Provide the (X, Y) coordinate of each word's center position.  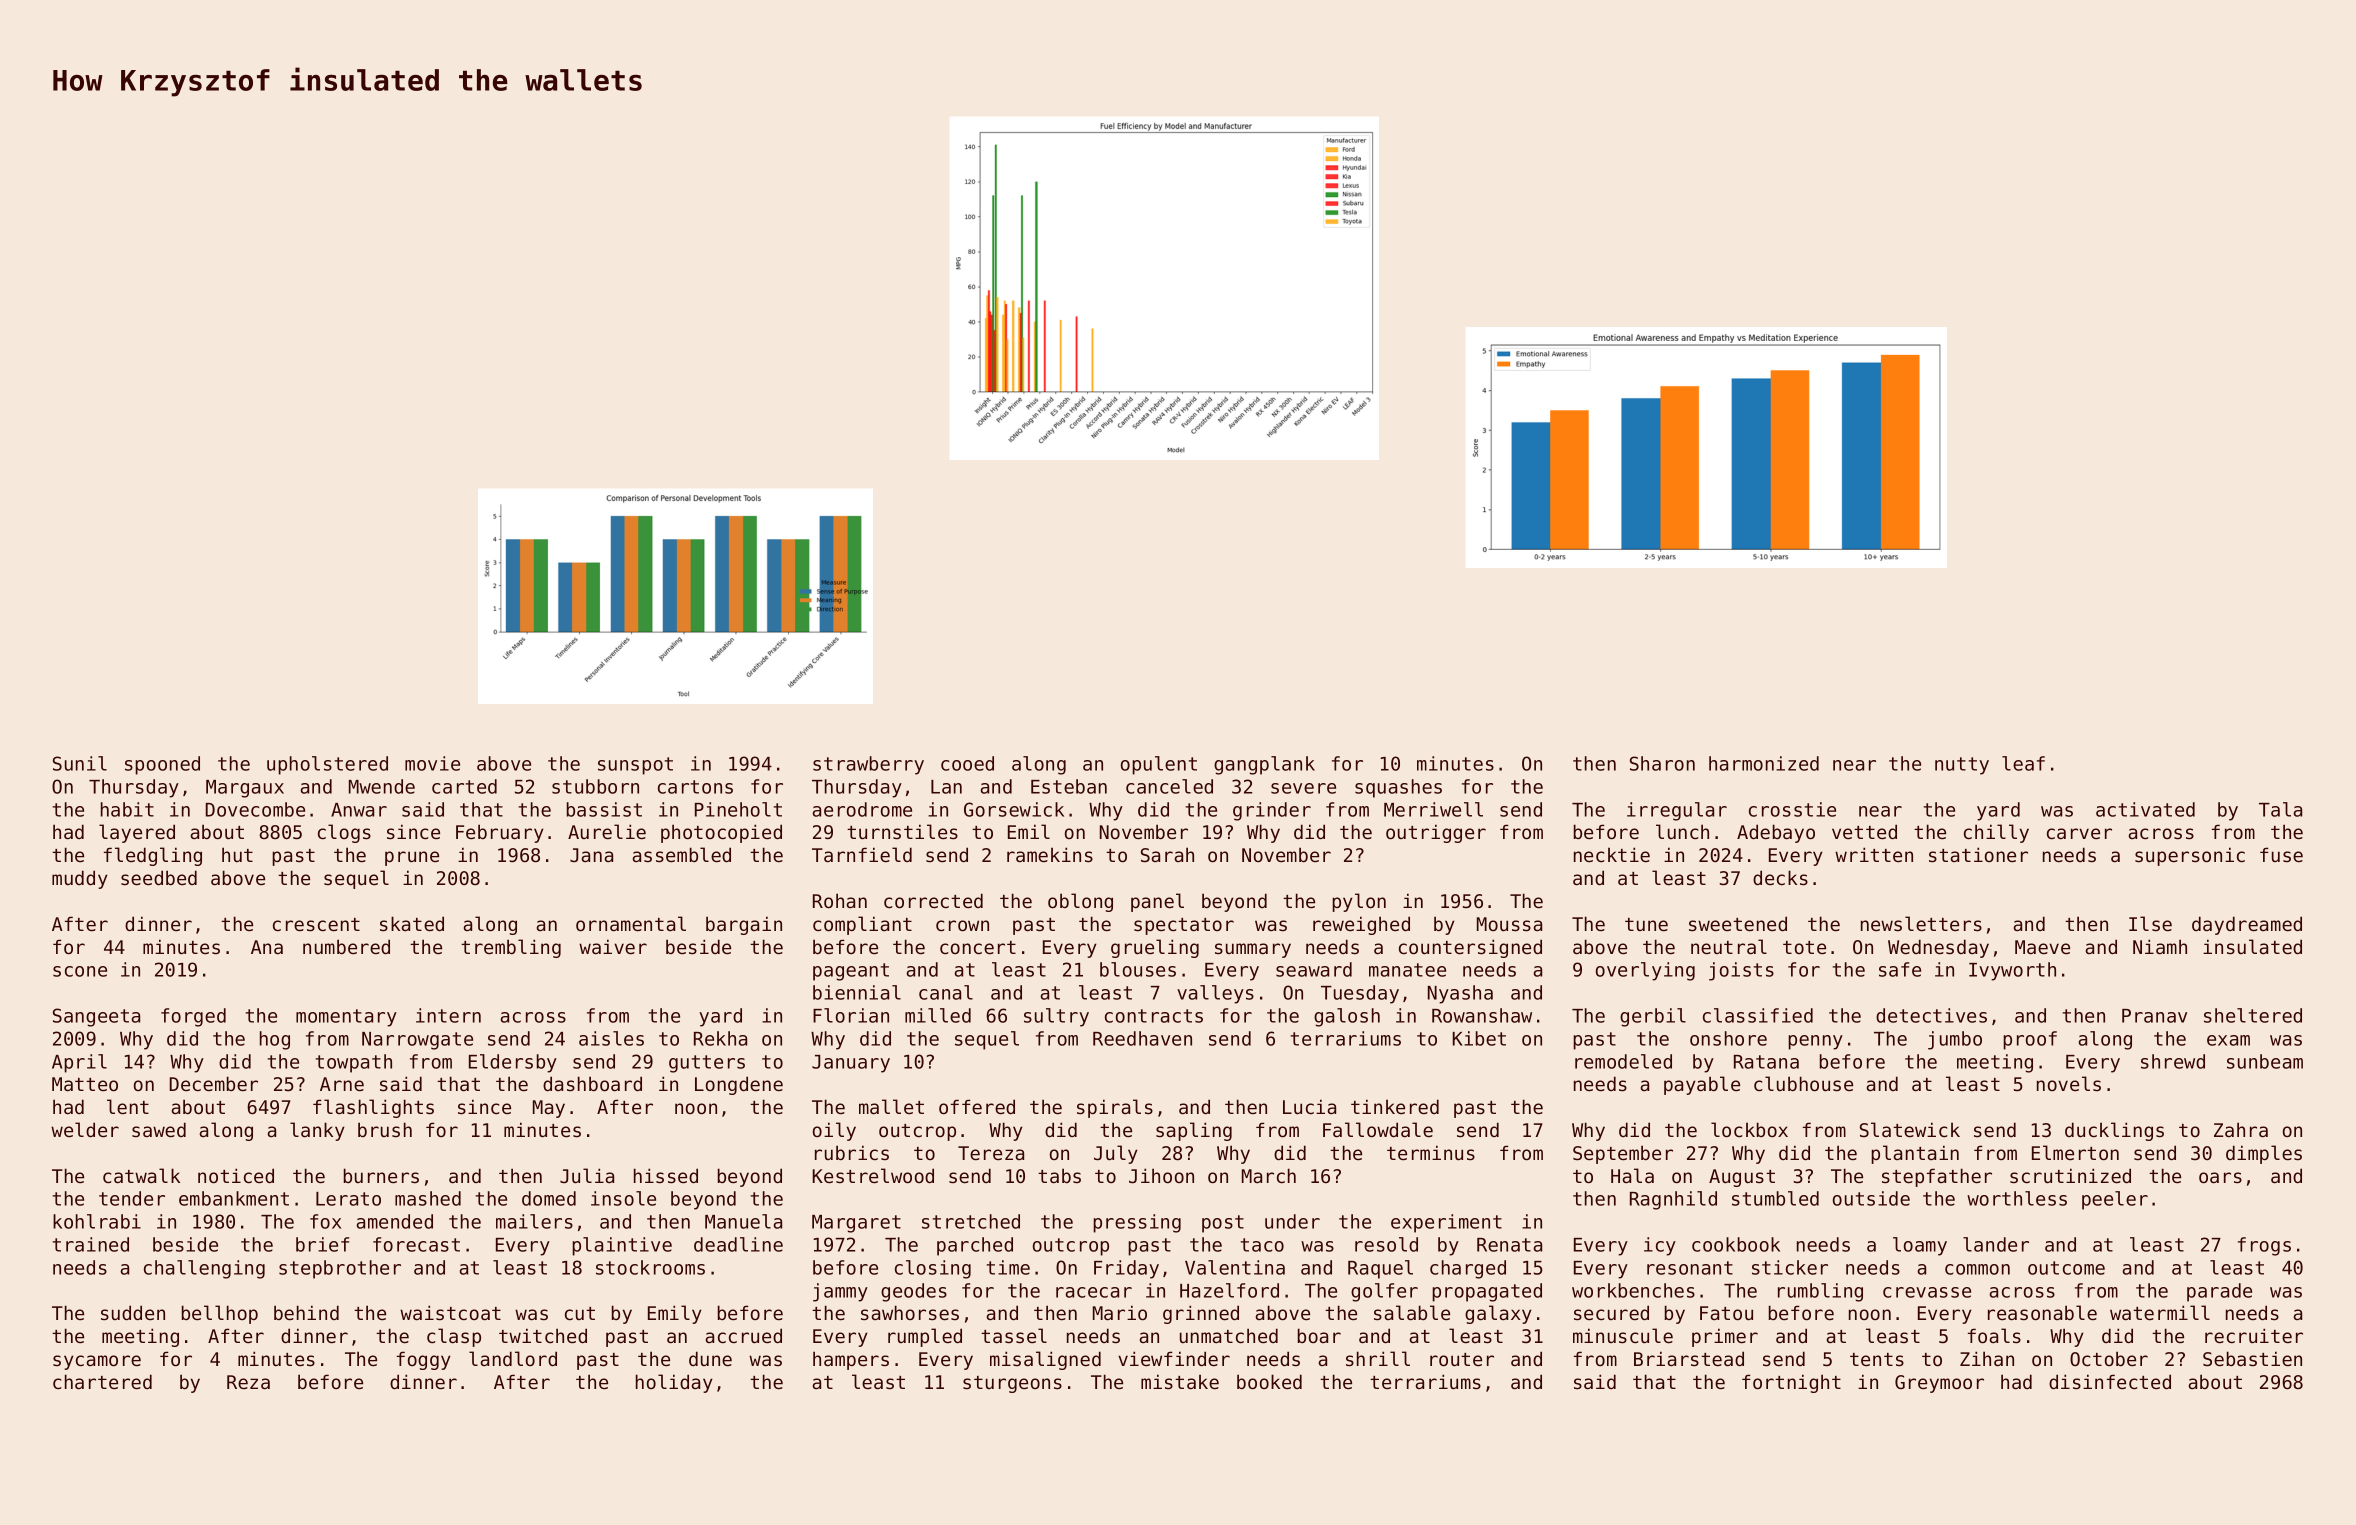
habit (127, 809)
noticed (236, 1175)
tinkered (1395, 1106)
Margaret (856, 1224)
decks (1780, 878)
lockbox (1749, 1129)
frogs (2264, 1246)
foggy (424, 1360)
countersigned (1470, 948)
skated (412, 924)
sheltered (2253, 1015)
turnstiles (902, 832)
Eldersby (513, 1063)
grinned (1201, 1314)
